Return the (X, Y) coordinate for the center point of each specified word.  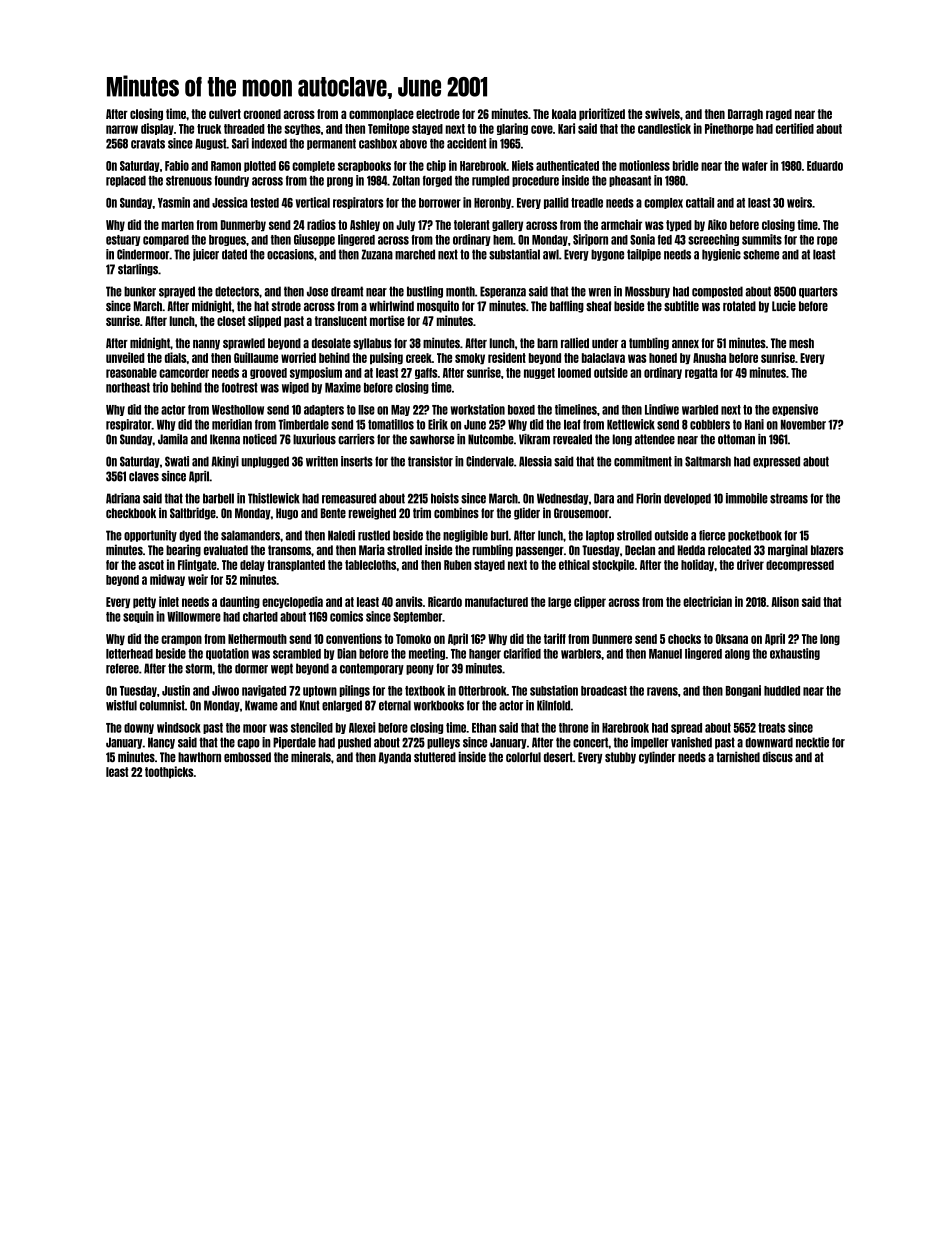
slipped (264, 321)
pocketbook (755, 536)
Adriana (123, 498)
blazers (827, 550)
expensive (795, 410)
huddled (782, 691)
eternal (395, 705)
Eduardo (825, 166)
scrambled (297, 654)
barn (547, 343)
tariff (555, 638)
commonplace (381, 115)
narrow (122, 129)
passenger (540, 552)
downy (139, 728)
